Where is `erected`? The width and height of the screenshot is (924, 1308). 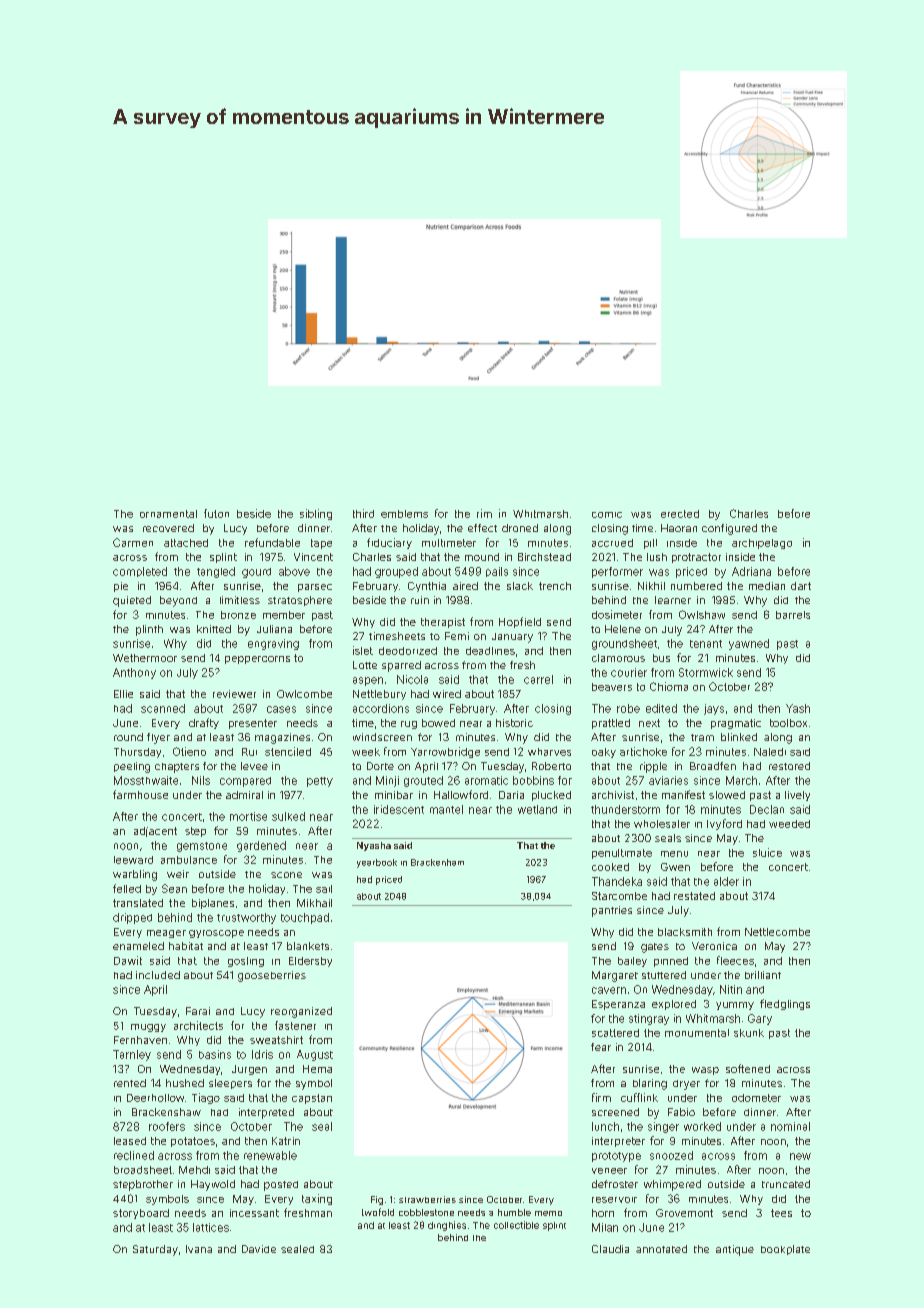 erected is located at coordinates (680, 514).
